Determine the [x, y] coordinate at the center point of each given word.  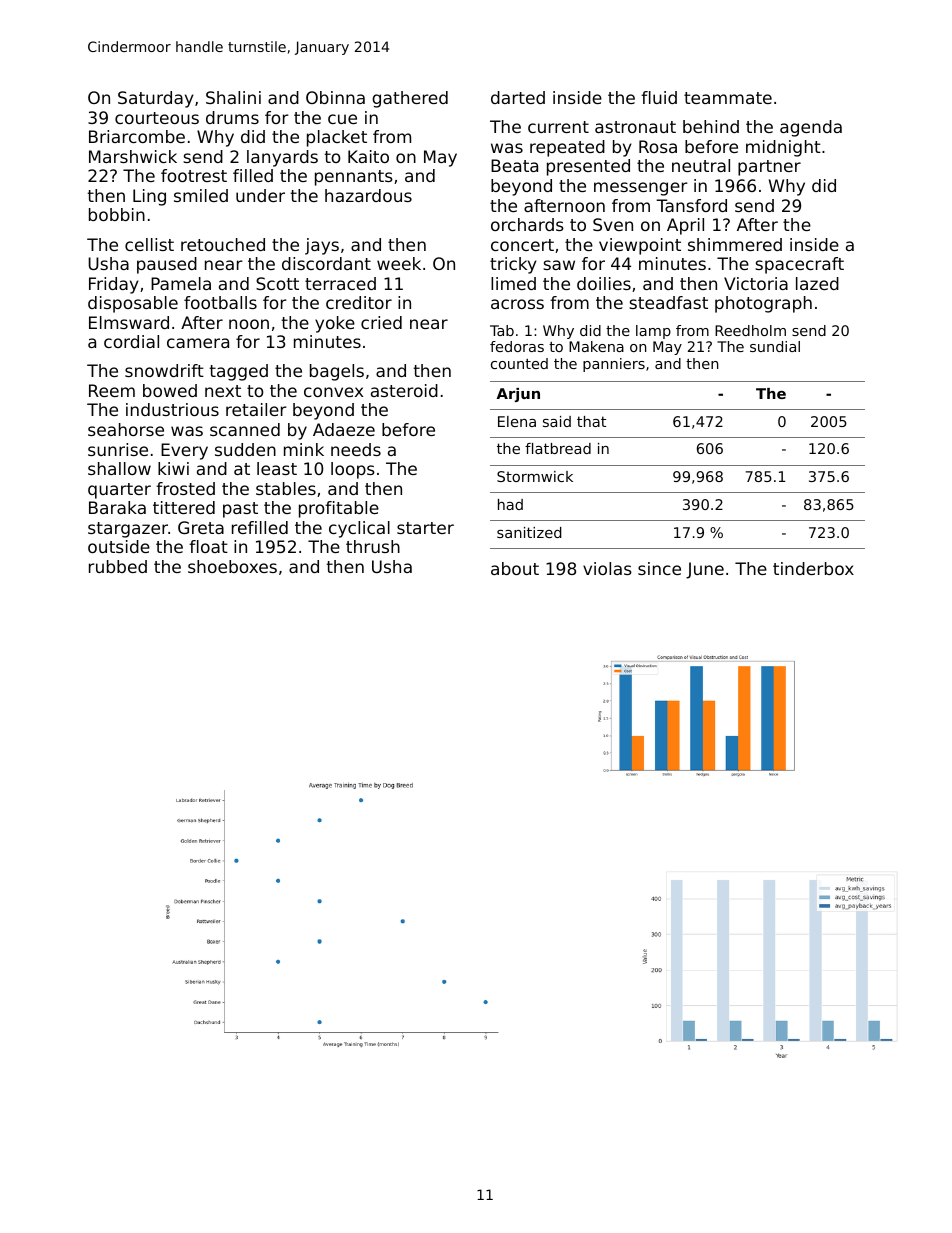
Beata [514, 165]
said [557, 421]
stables [286, 488]
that [591, 421]
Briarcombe [137, 136]
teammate [728, 98]
